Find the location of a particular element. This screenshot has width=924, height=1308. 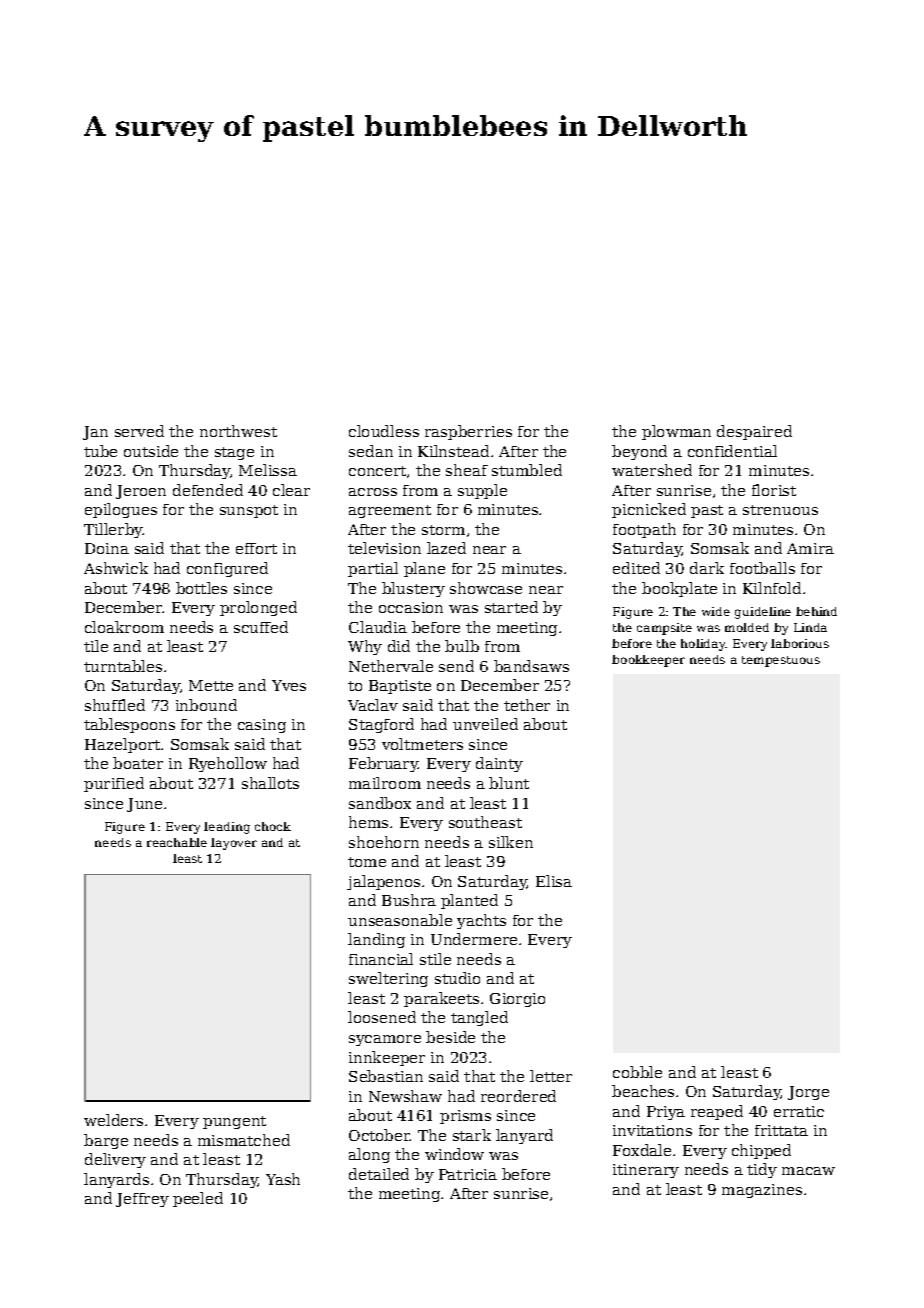

bookkeeper is located at coordinates (648, 661).
